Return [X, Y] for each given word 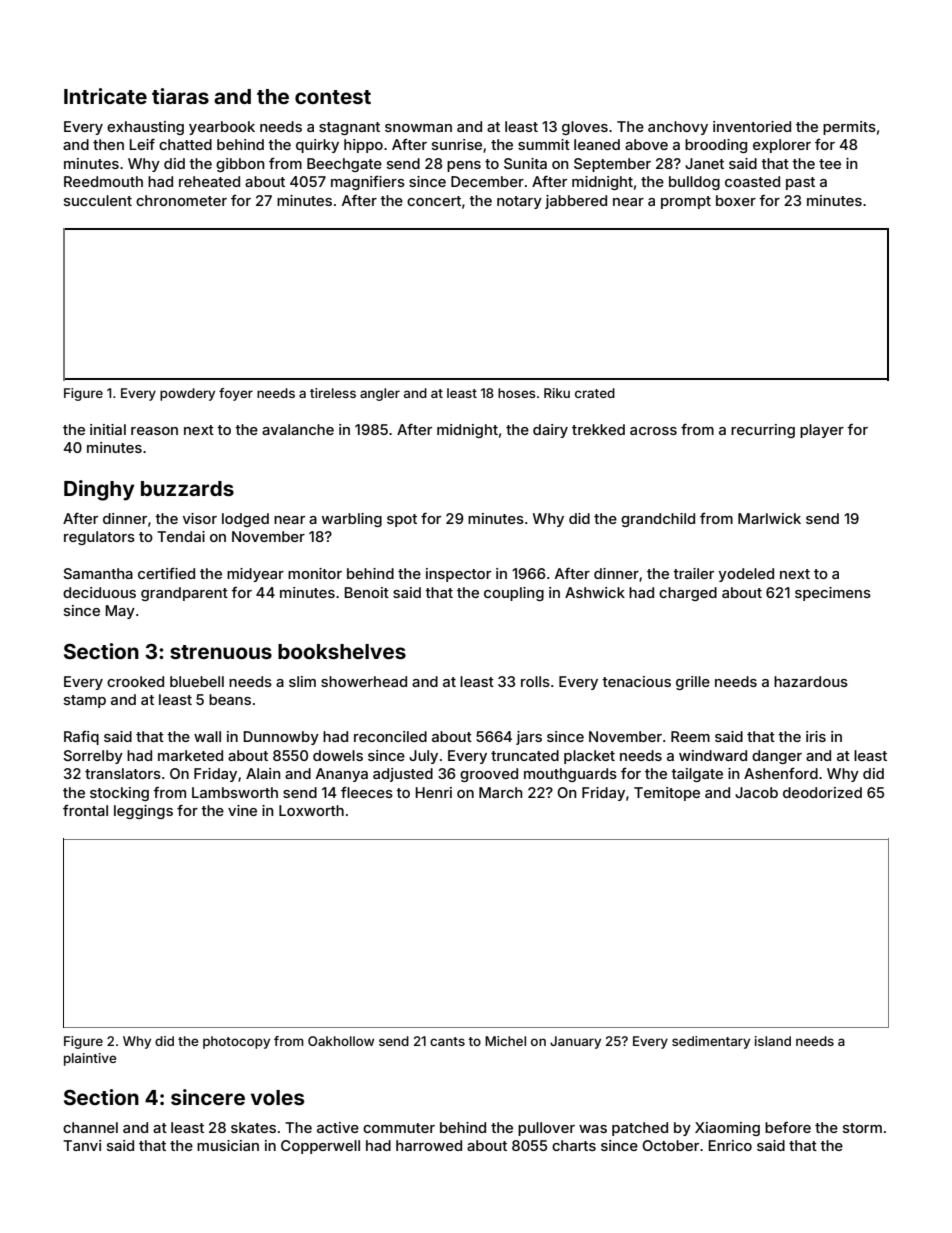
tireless [333, 393]
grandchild [658, 520]
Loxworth [311, 810]
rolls [535, 681]
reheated [209, 181]
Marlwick [769, 518]
